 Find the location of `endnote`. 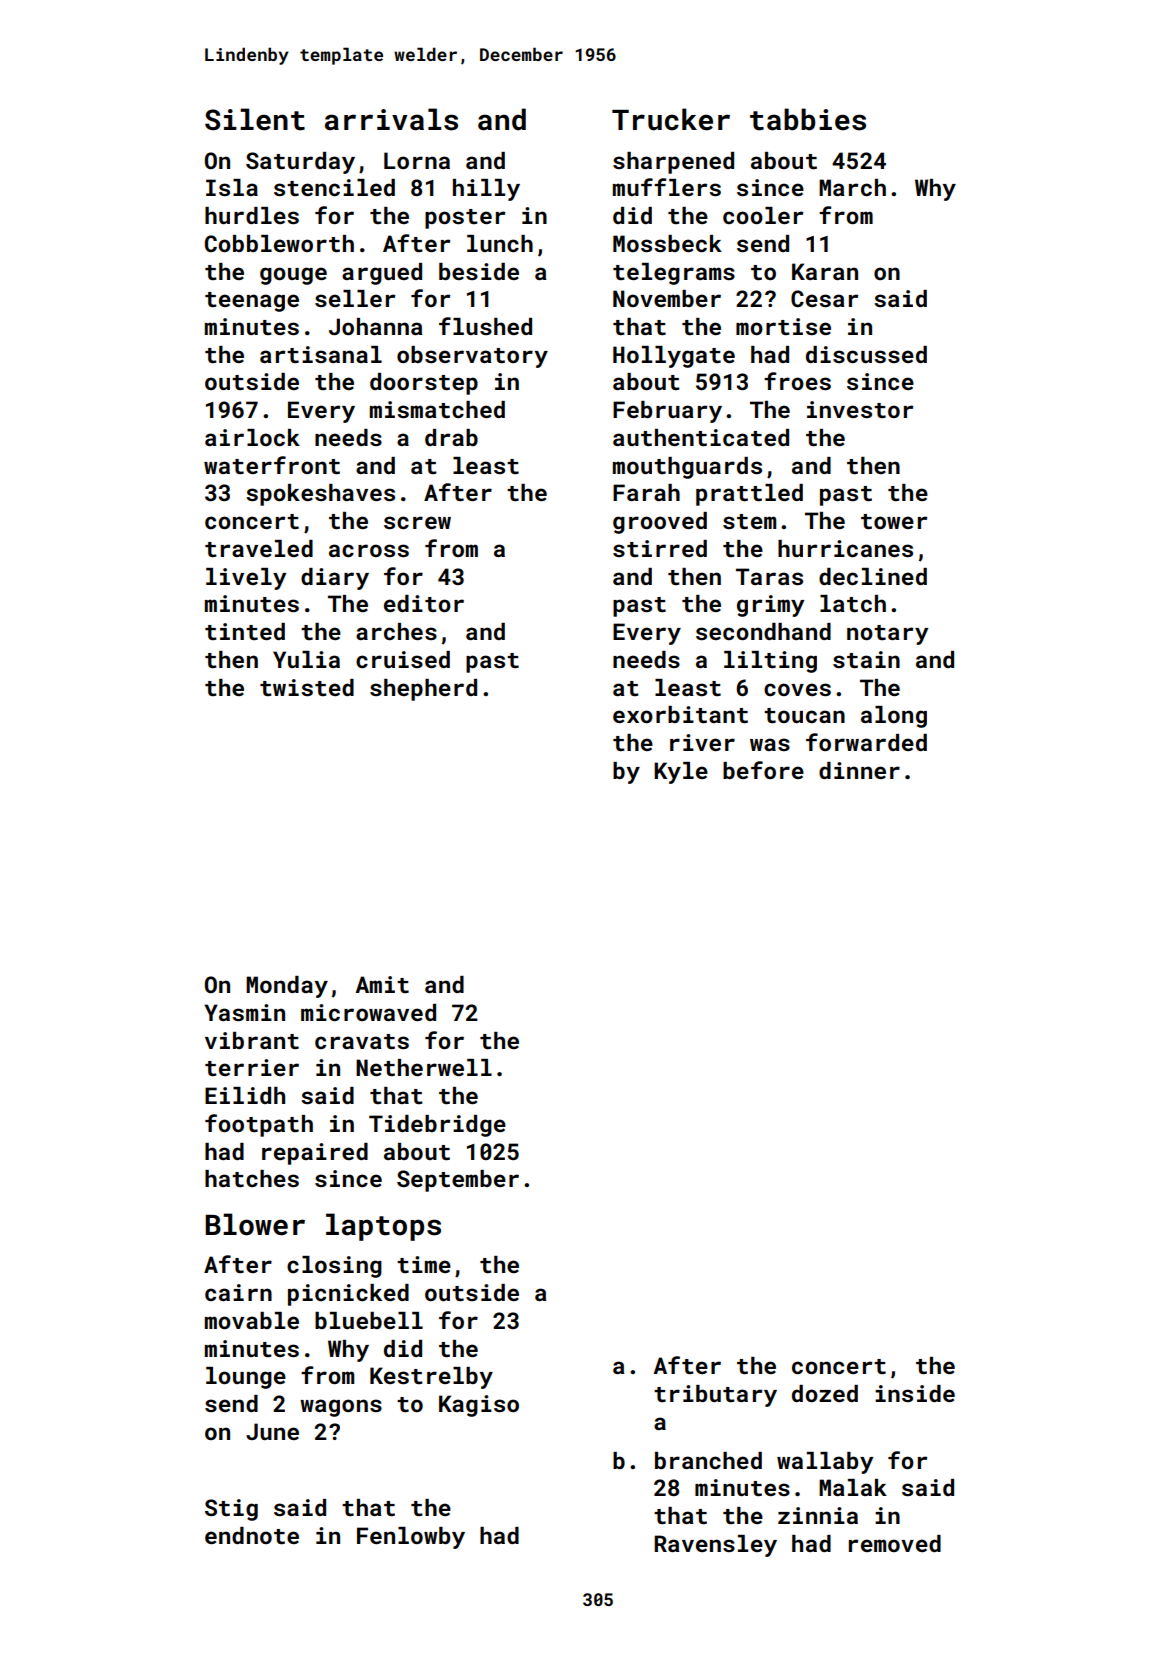

endnote is located at coordinates (252, 1535).
